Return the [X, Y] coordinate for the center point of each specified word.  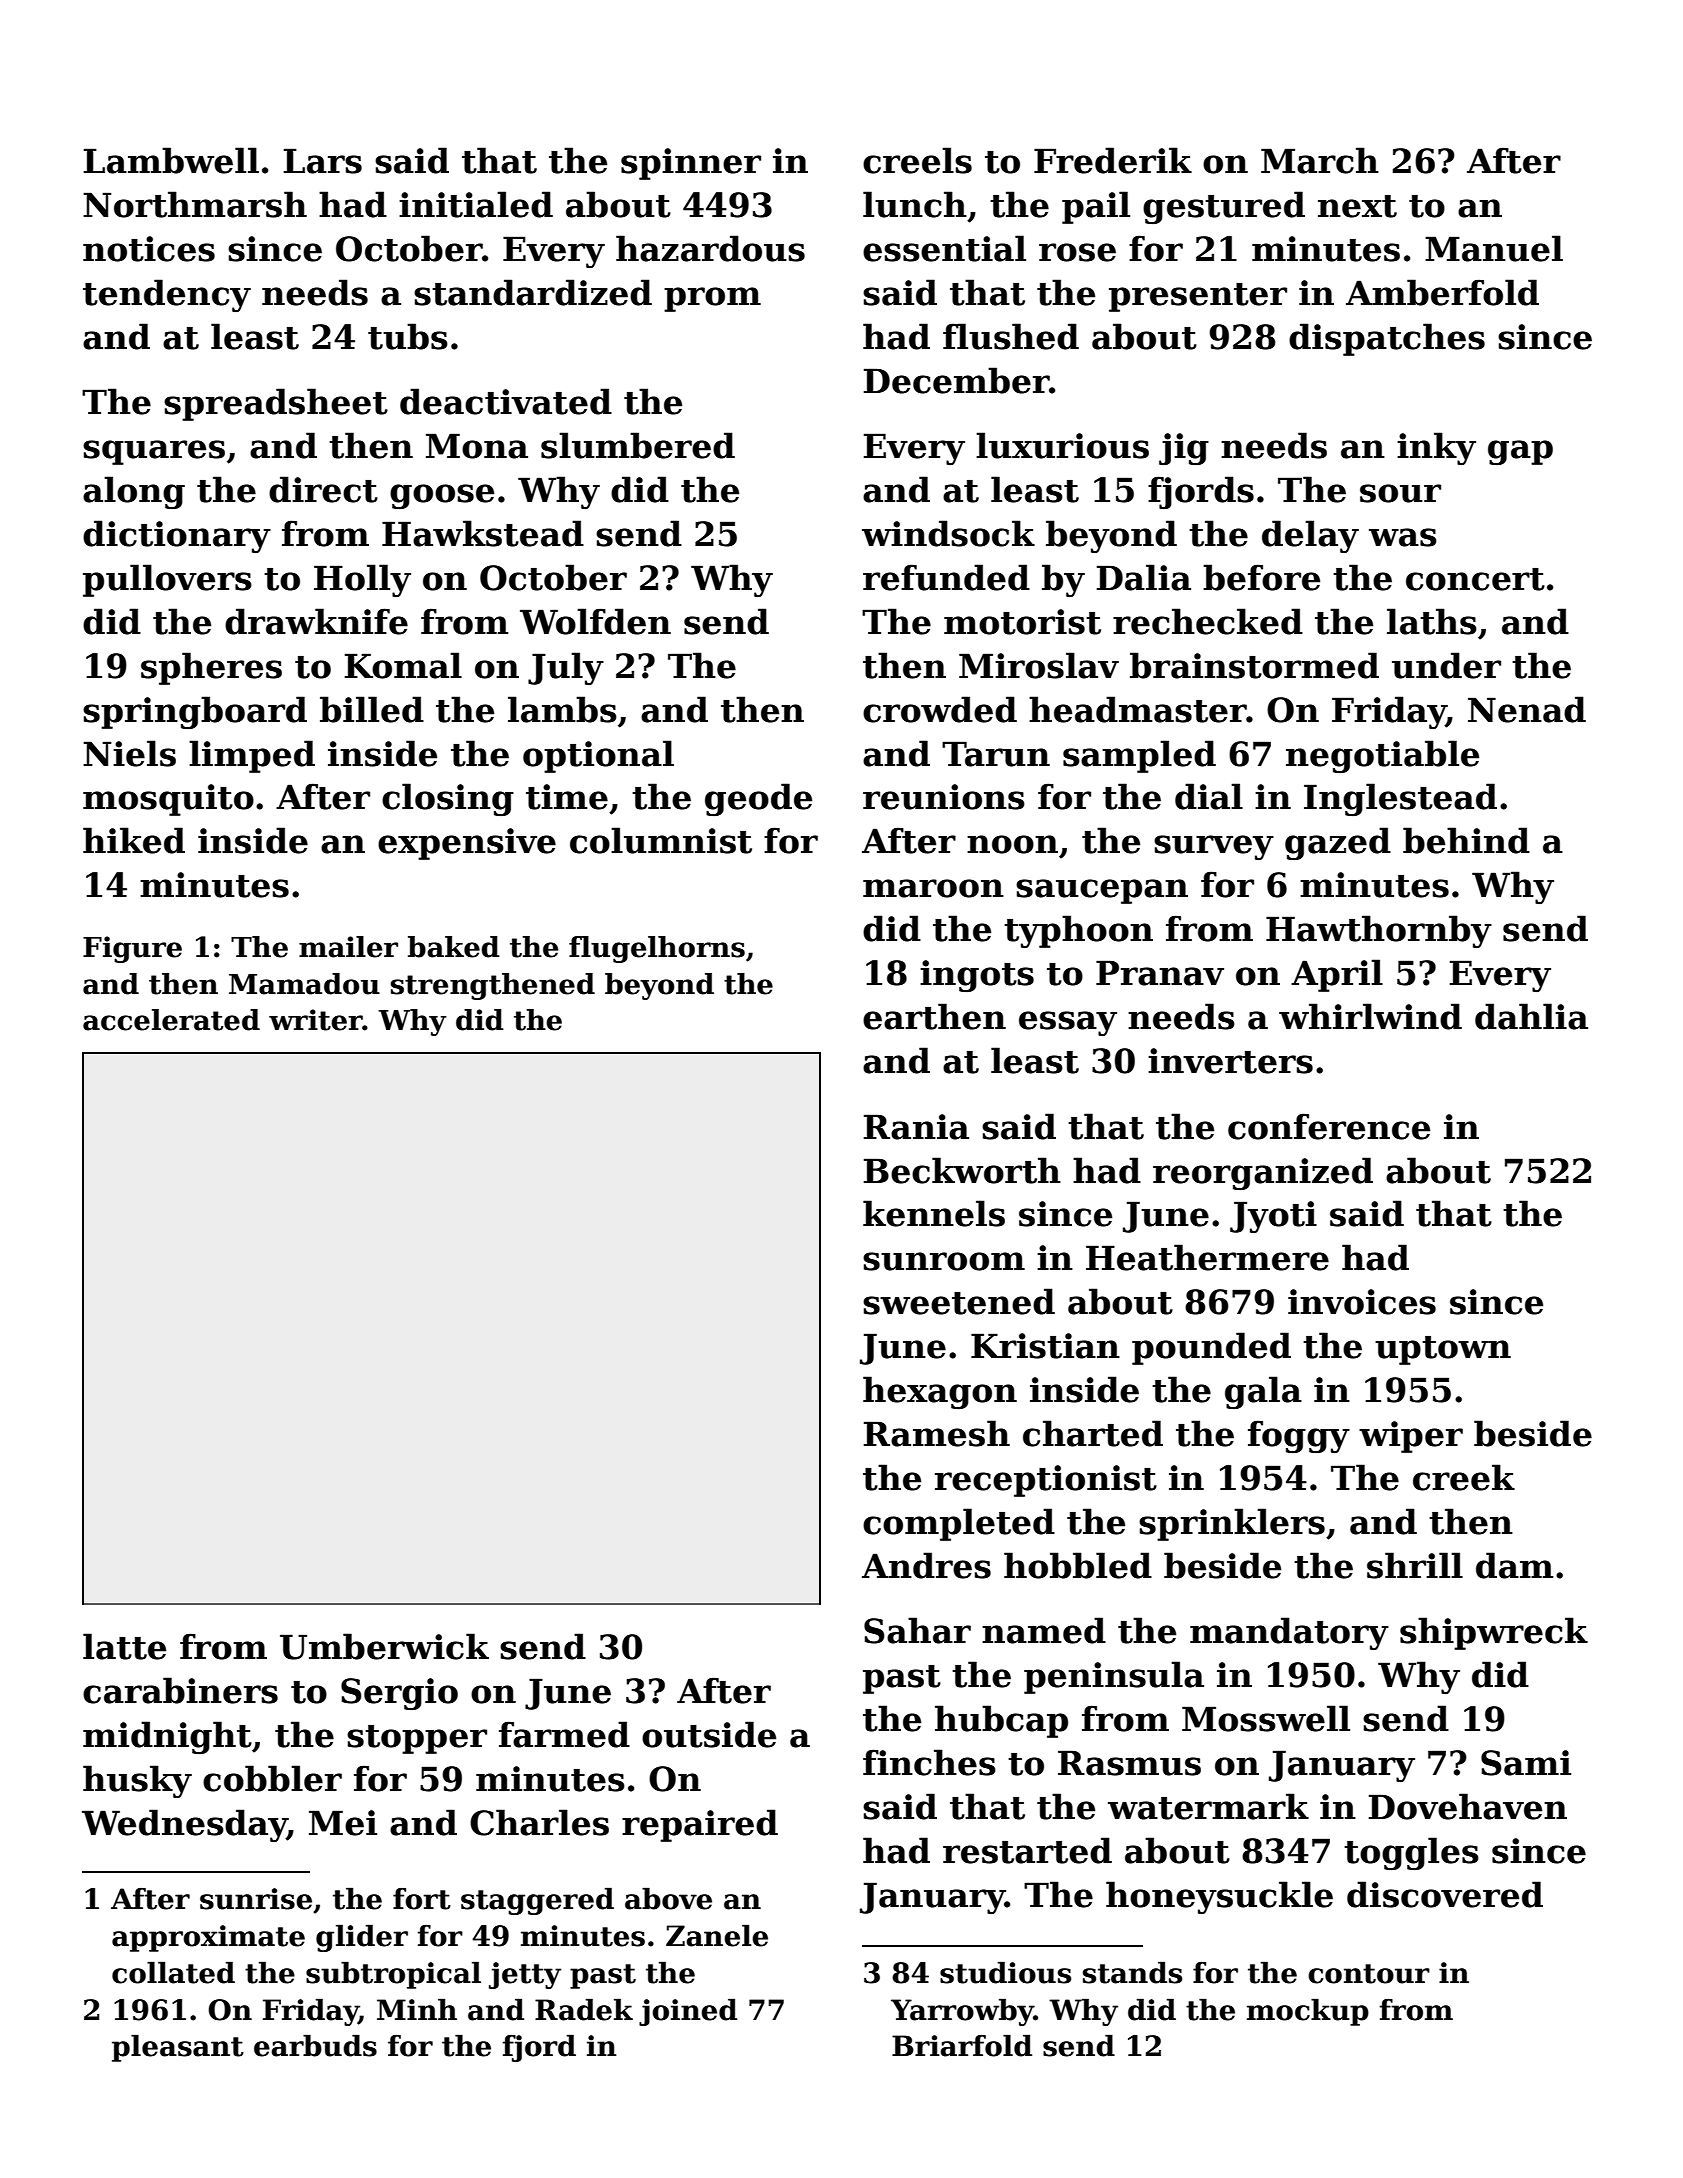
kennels [934, 1213]
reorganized [1263, 1173]
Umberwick [384, 1646]
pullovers [167, 580]
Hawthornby [1379, 931]
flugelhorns [657, 949]
